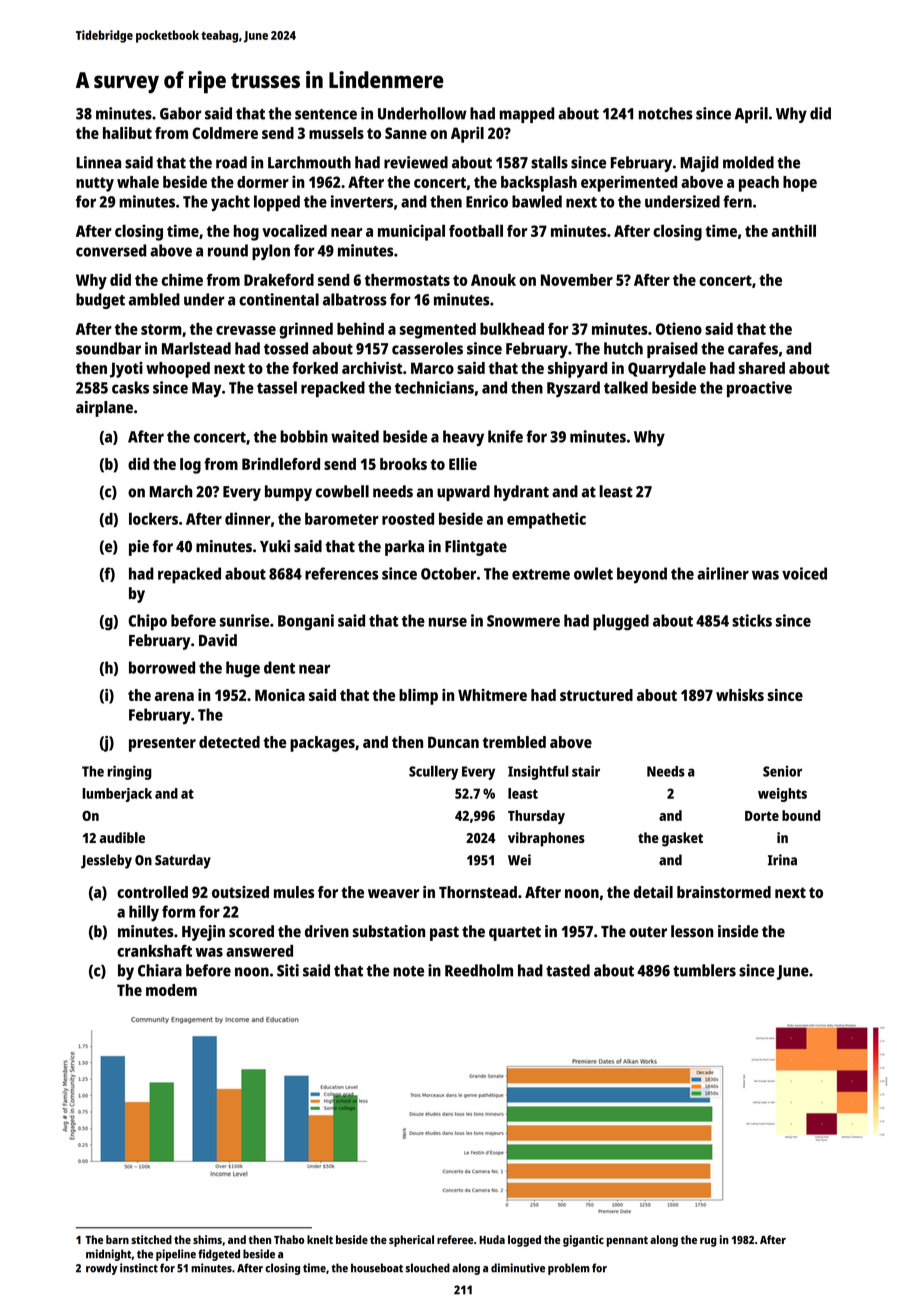 The height and width of the document is (1316, 908). What do you see at coordinates (666, 113) in the document?
I see `notches` at bounding box center [666, 113].
